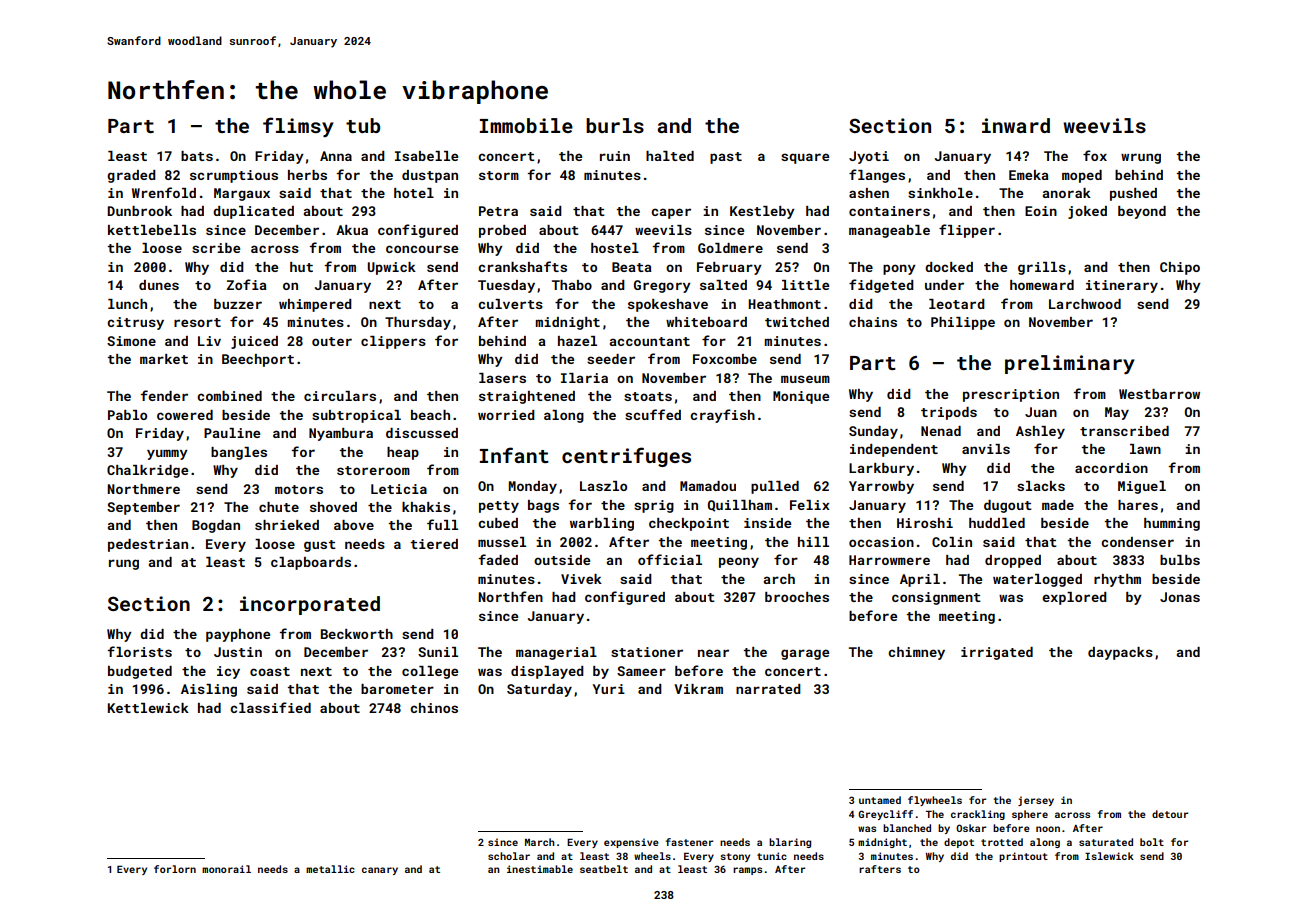 The width and height of the screenshot is (1308, 924). What do you see at coordinates (1016, 125) in the screenshot?
I see `inward` at bounding box center [1016, 125].
